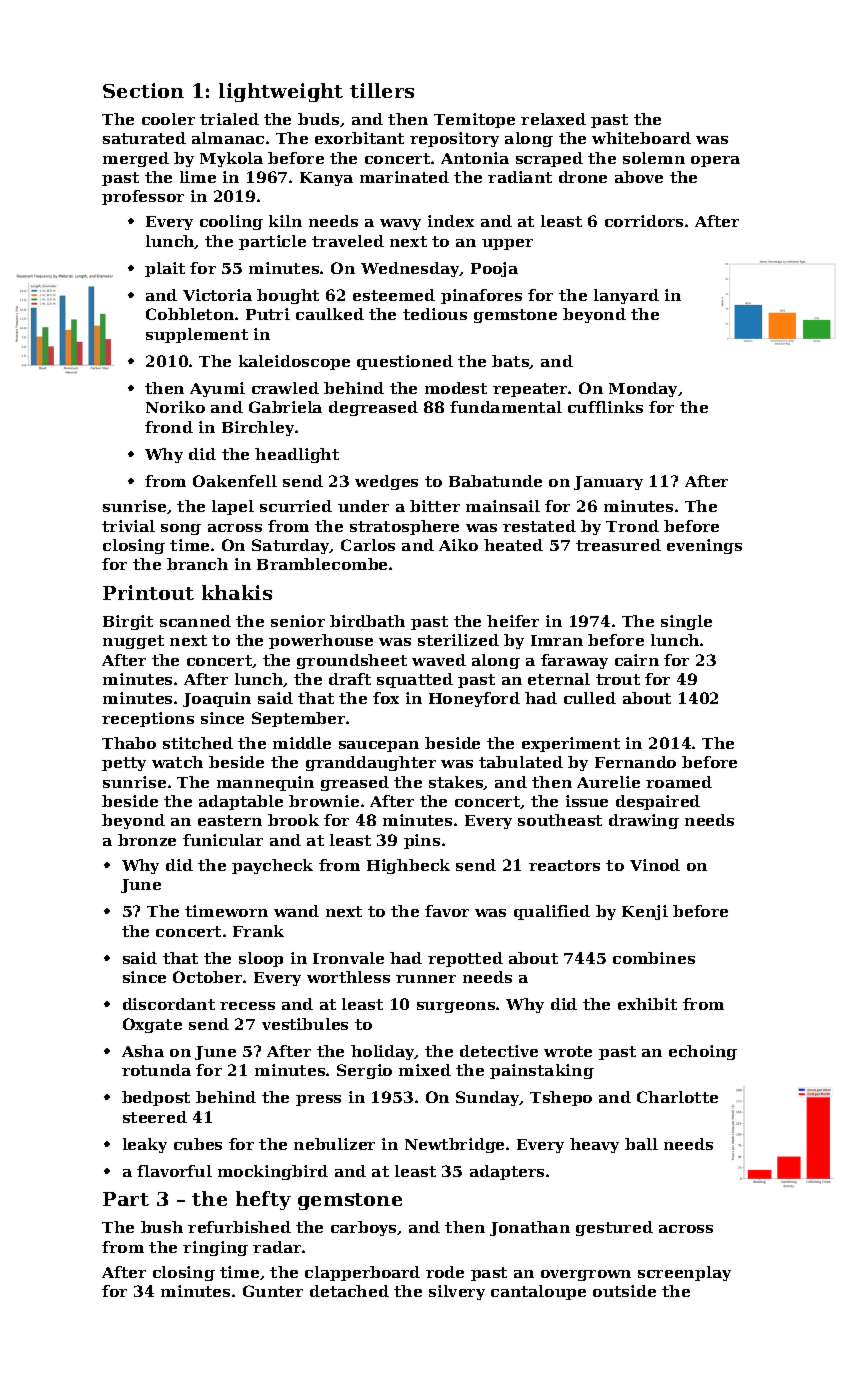  Describe the element at coordinates (458, 545) in the document. I see `Aiko` at that location.
